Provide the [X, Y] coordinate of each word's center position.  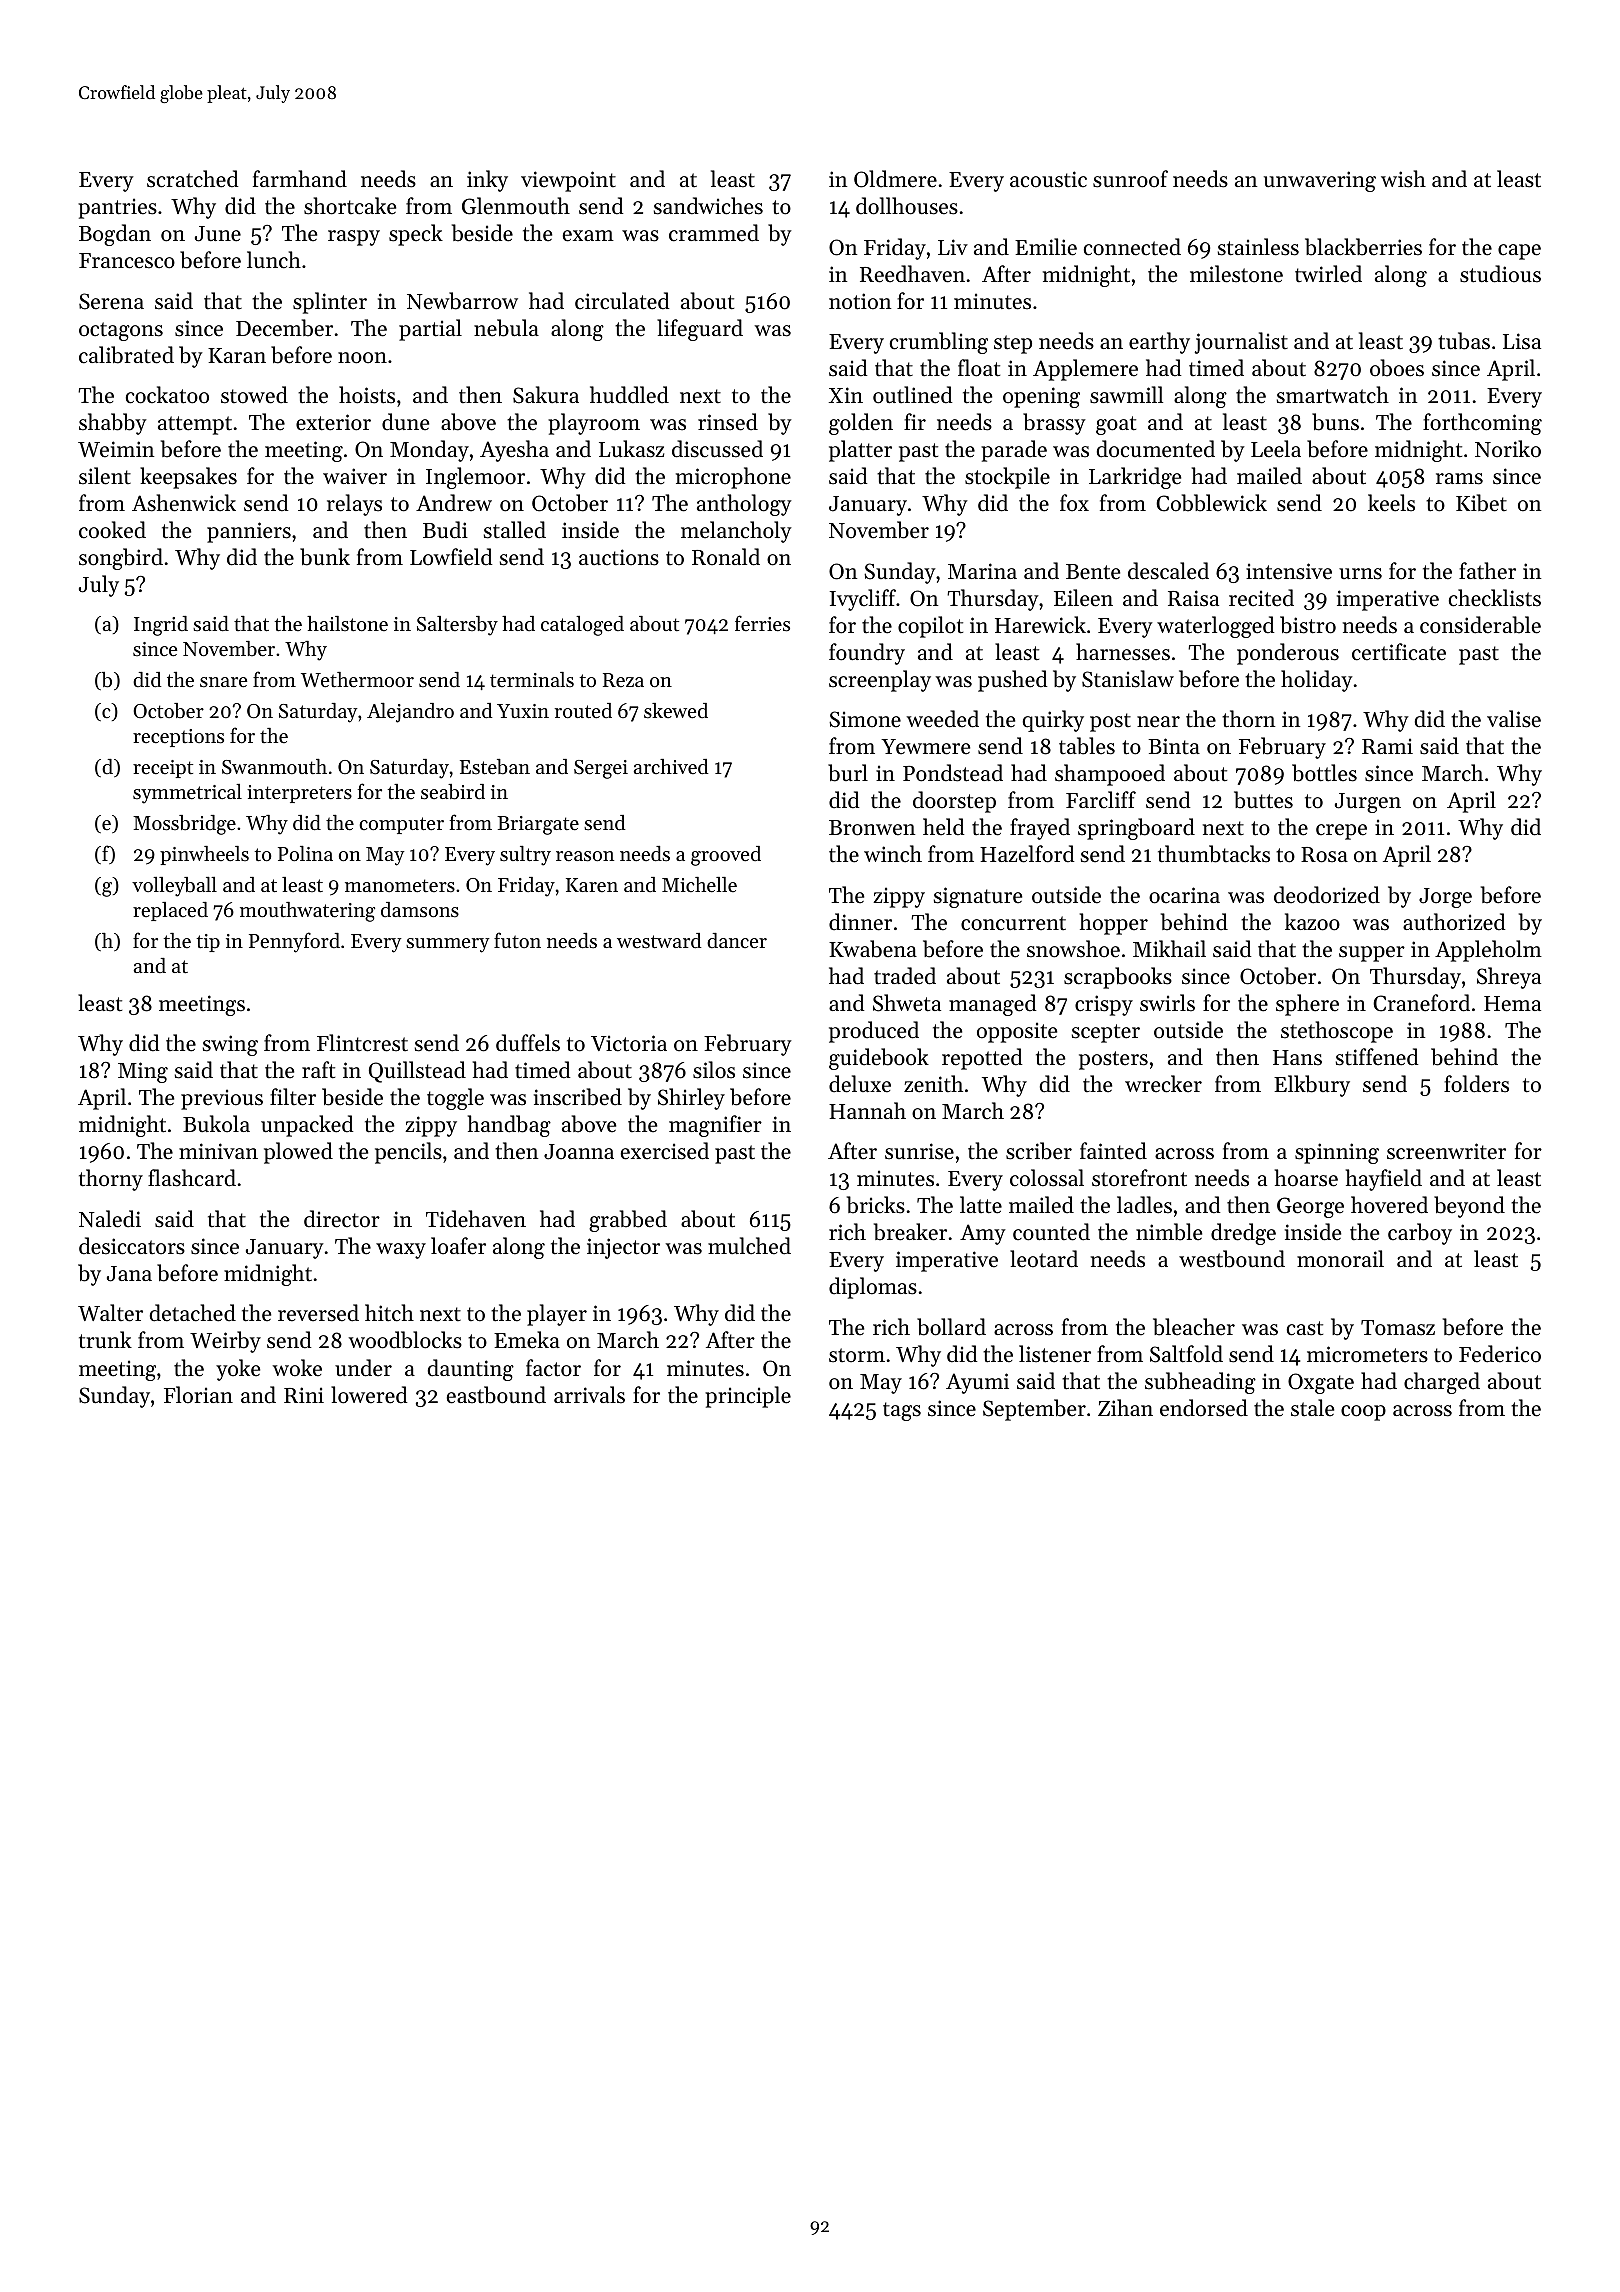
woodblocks [405, 1340]
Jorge [1445, 898]
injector [623, 1248]
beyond [1469, 1207]
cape [1519, 252]
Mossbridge [184, 825]
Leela [1276, 449]
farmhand [300, 179]
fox [1074, 503]
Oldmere [895, 179]
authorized [1454, 922]
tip [208, 943]
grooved [726, 856]
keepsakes [188, 478]
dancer [737, 941]
